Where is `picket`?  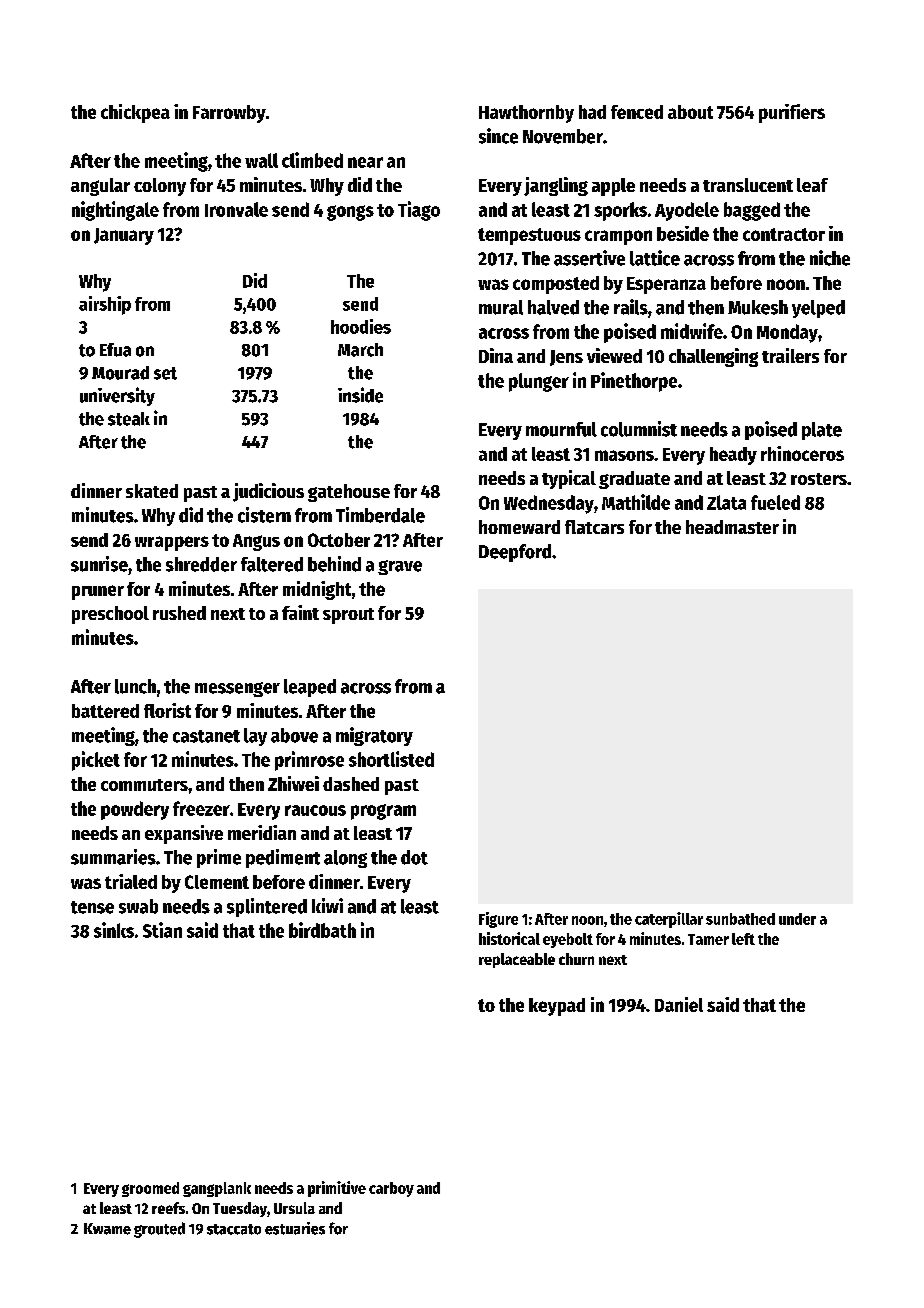
picket is located at coordinates (96, 761).
